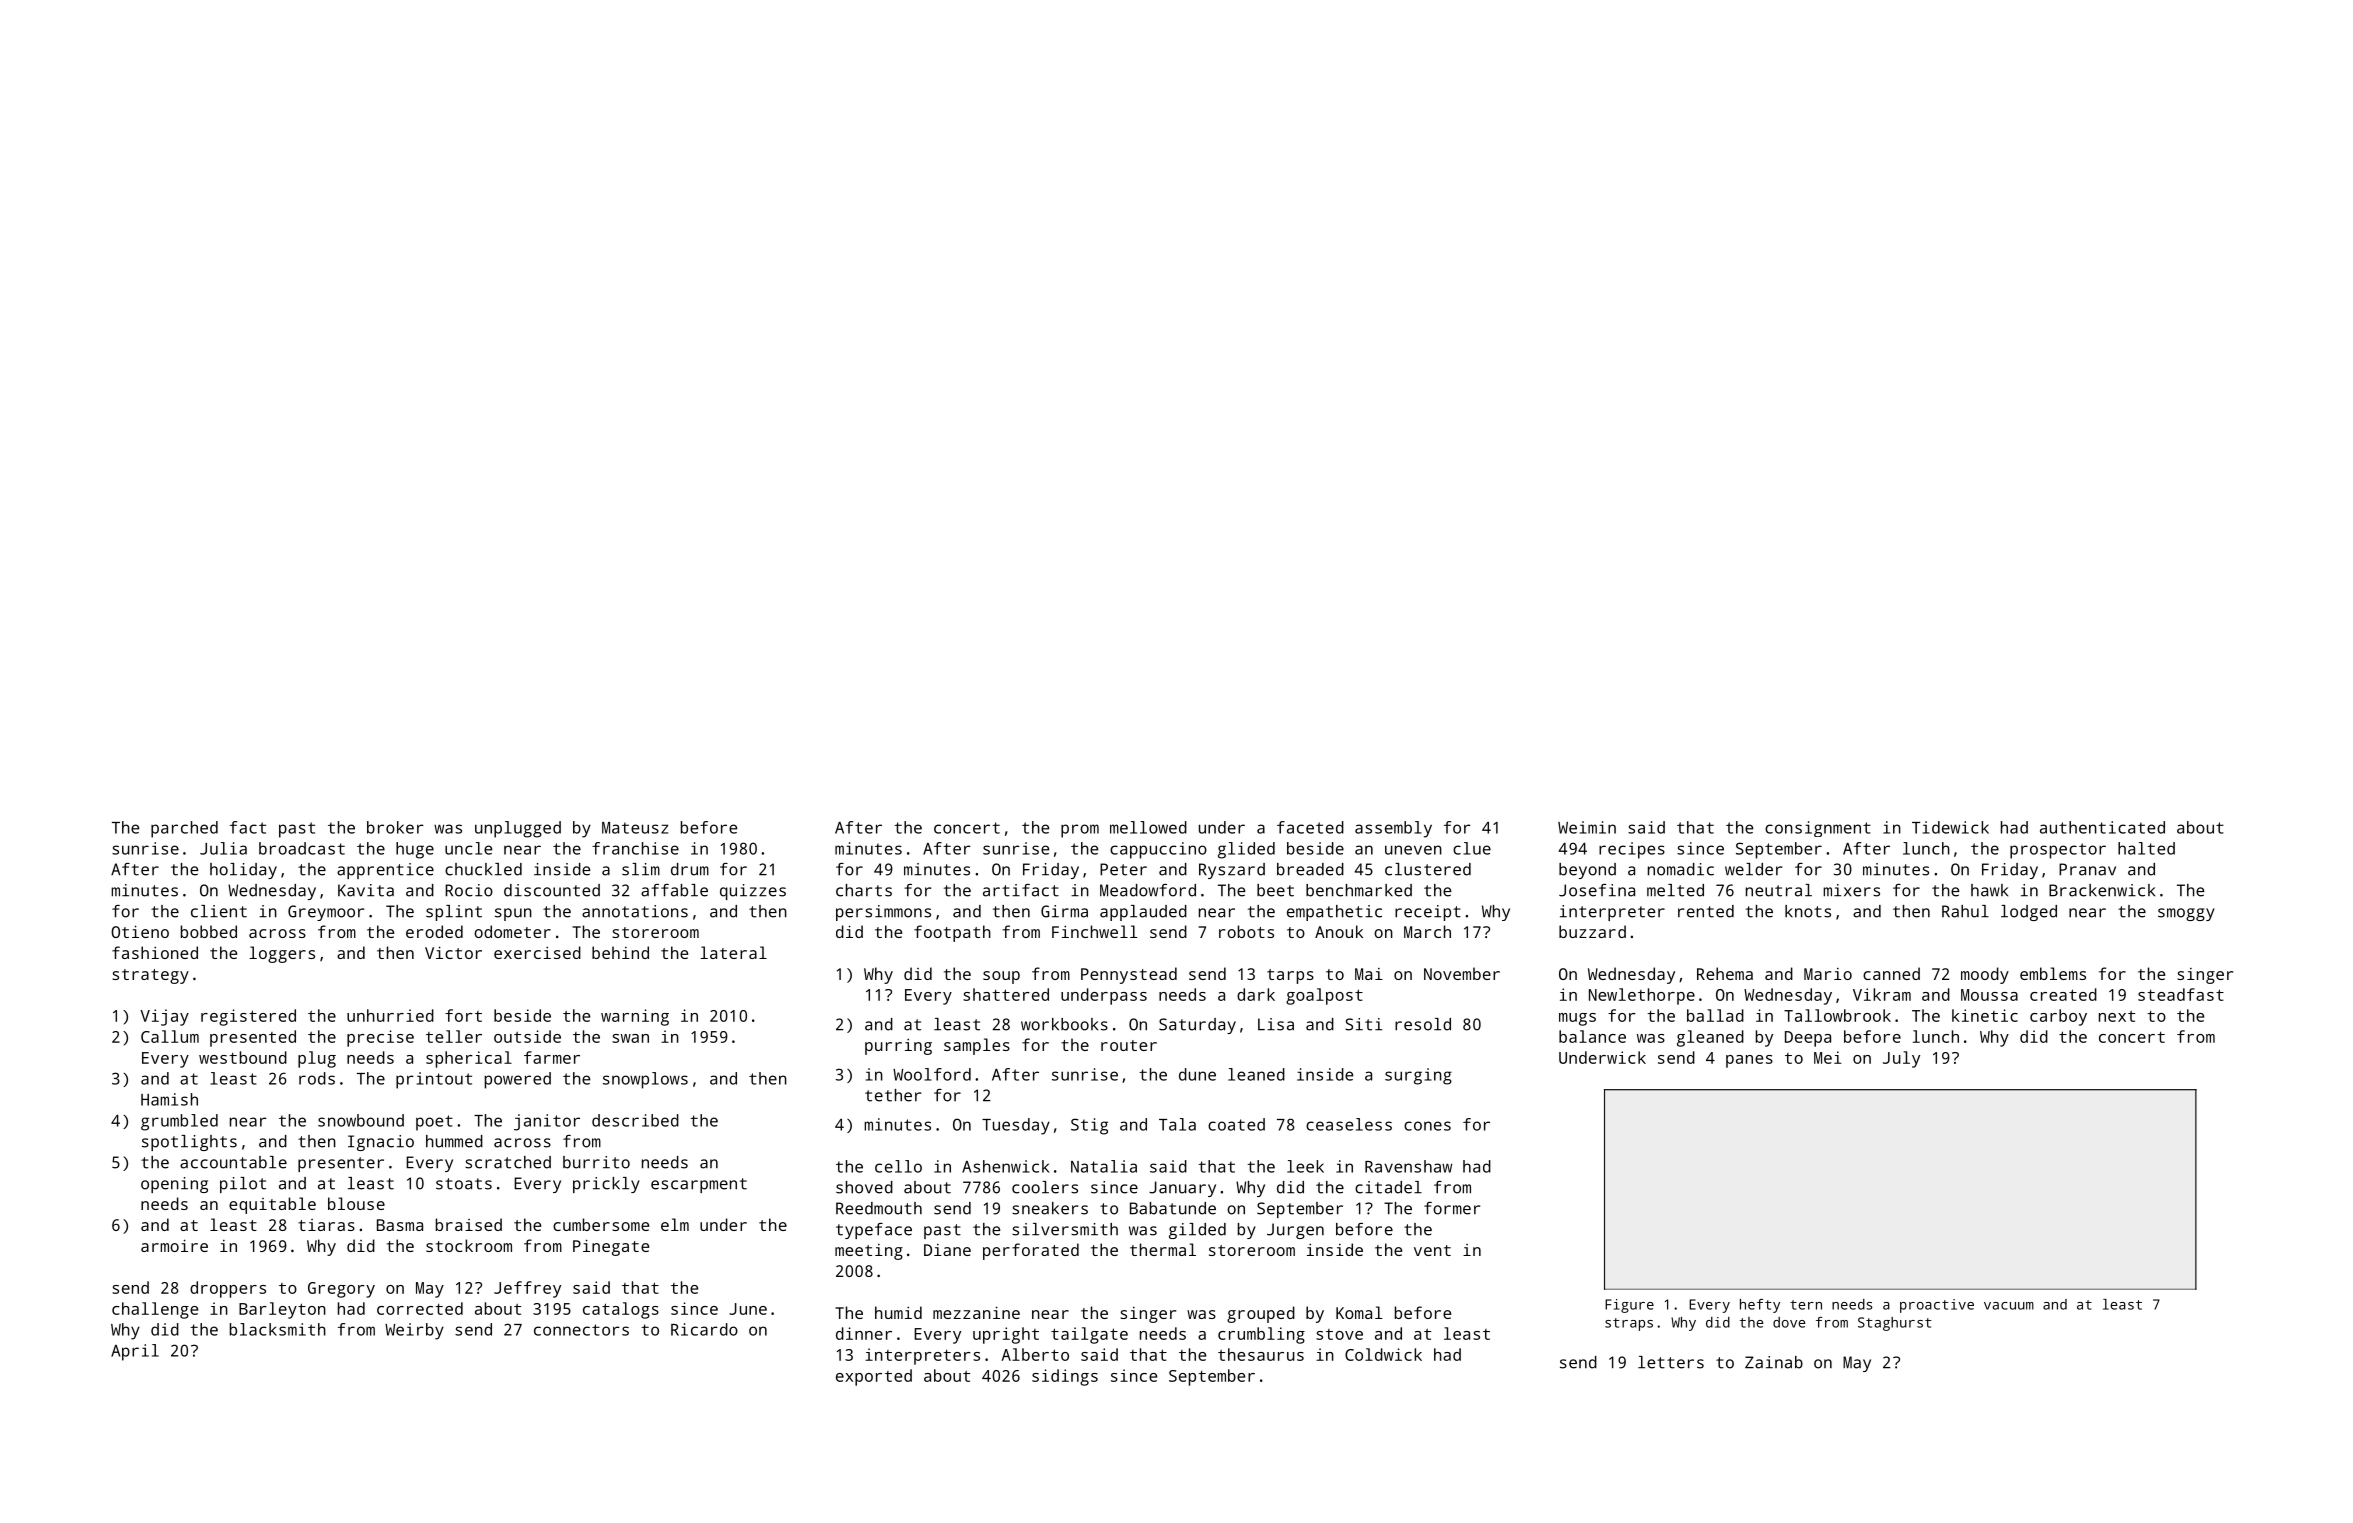 Image resolution: width=2353 pixels, height=1523 pixels. Describe the element at coordinates (184, 829) in the screenshot. I see `parched` at that location.
